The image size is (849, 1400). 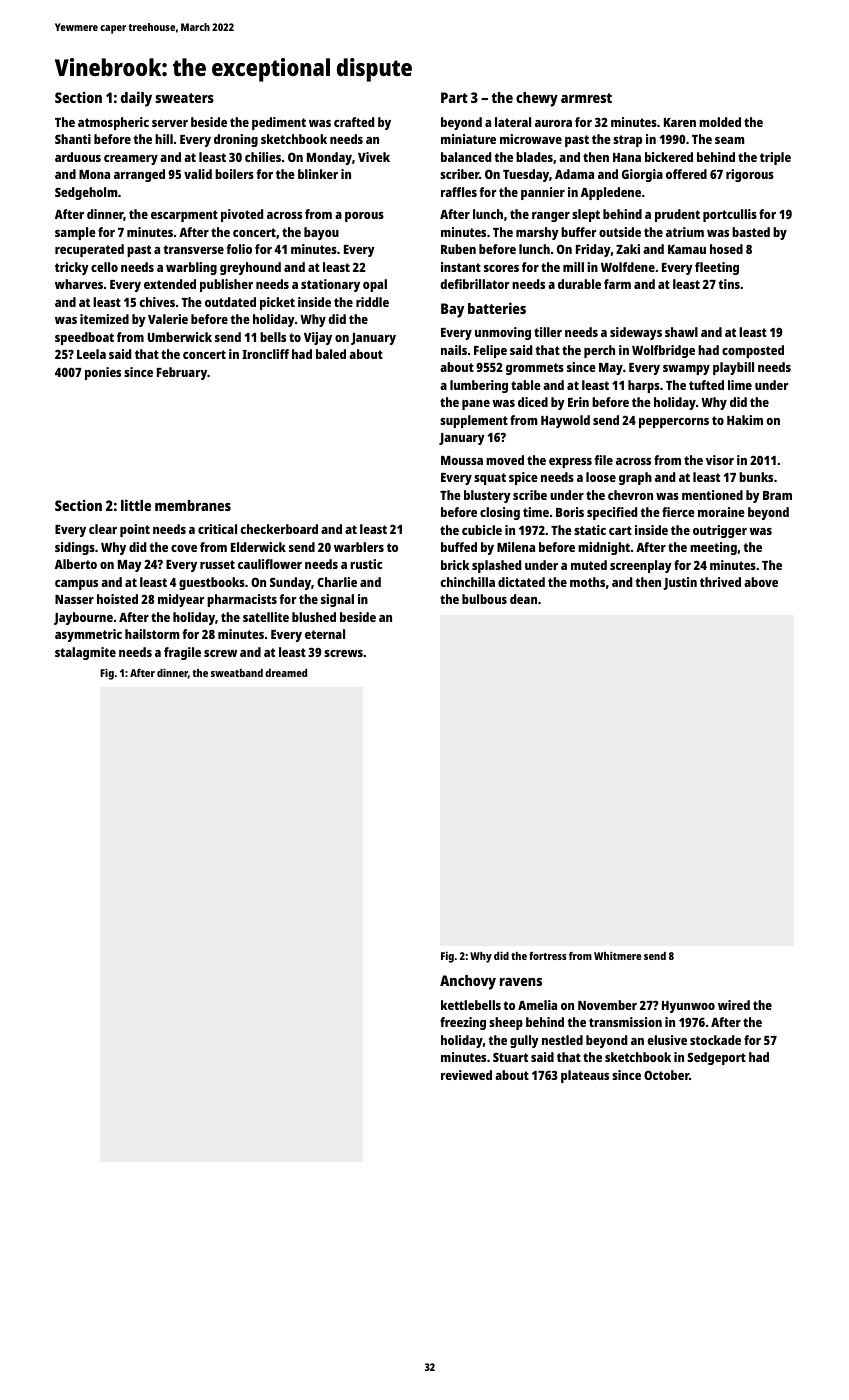 What do you see at coordinates (745, 420) in the page?
I see `Hakim` at bounding box center [745, 420].
